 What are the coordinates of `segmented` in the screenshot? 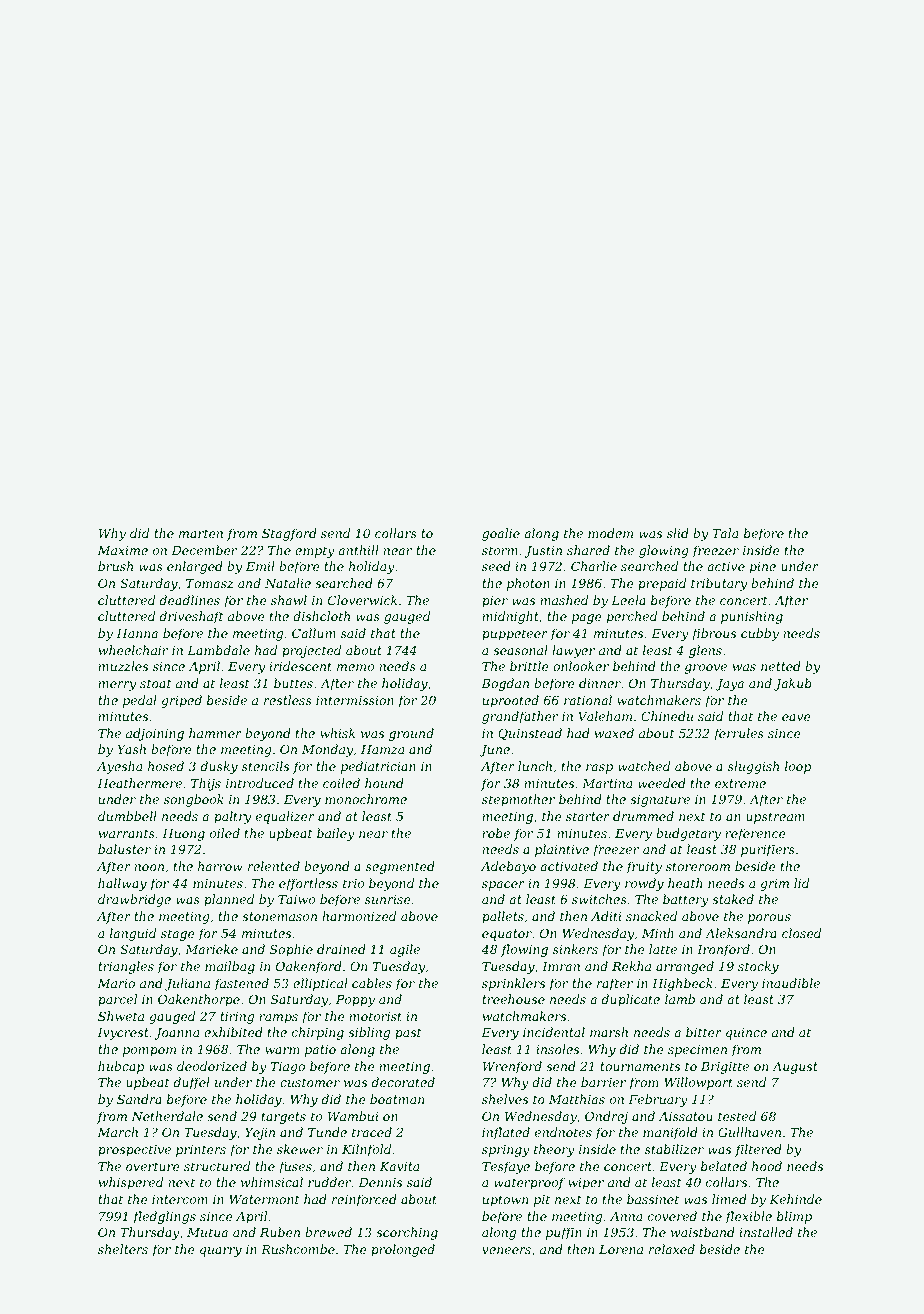 It's located at (400, 867).
